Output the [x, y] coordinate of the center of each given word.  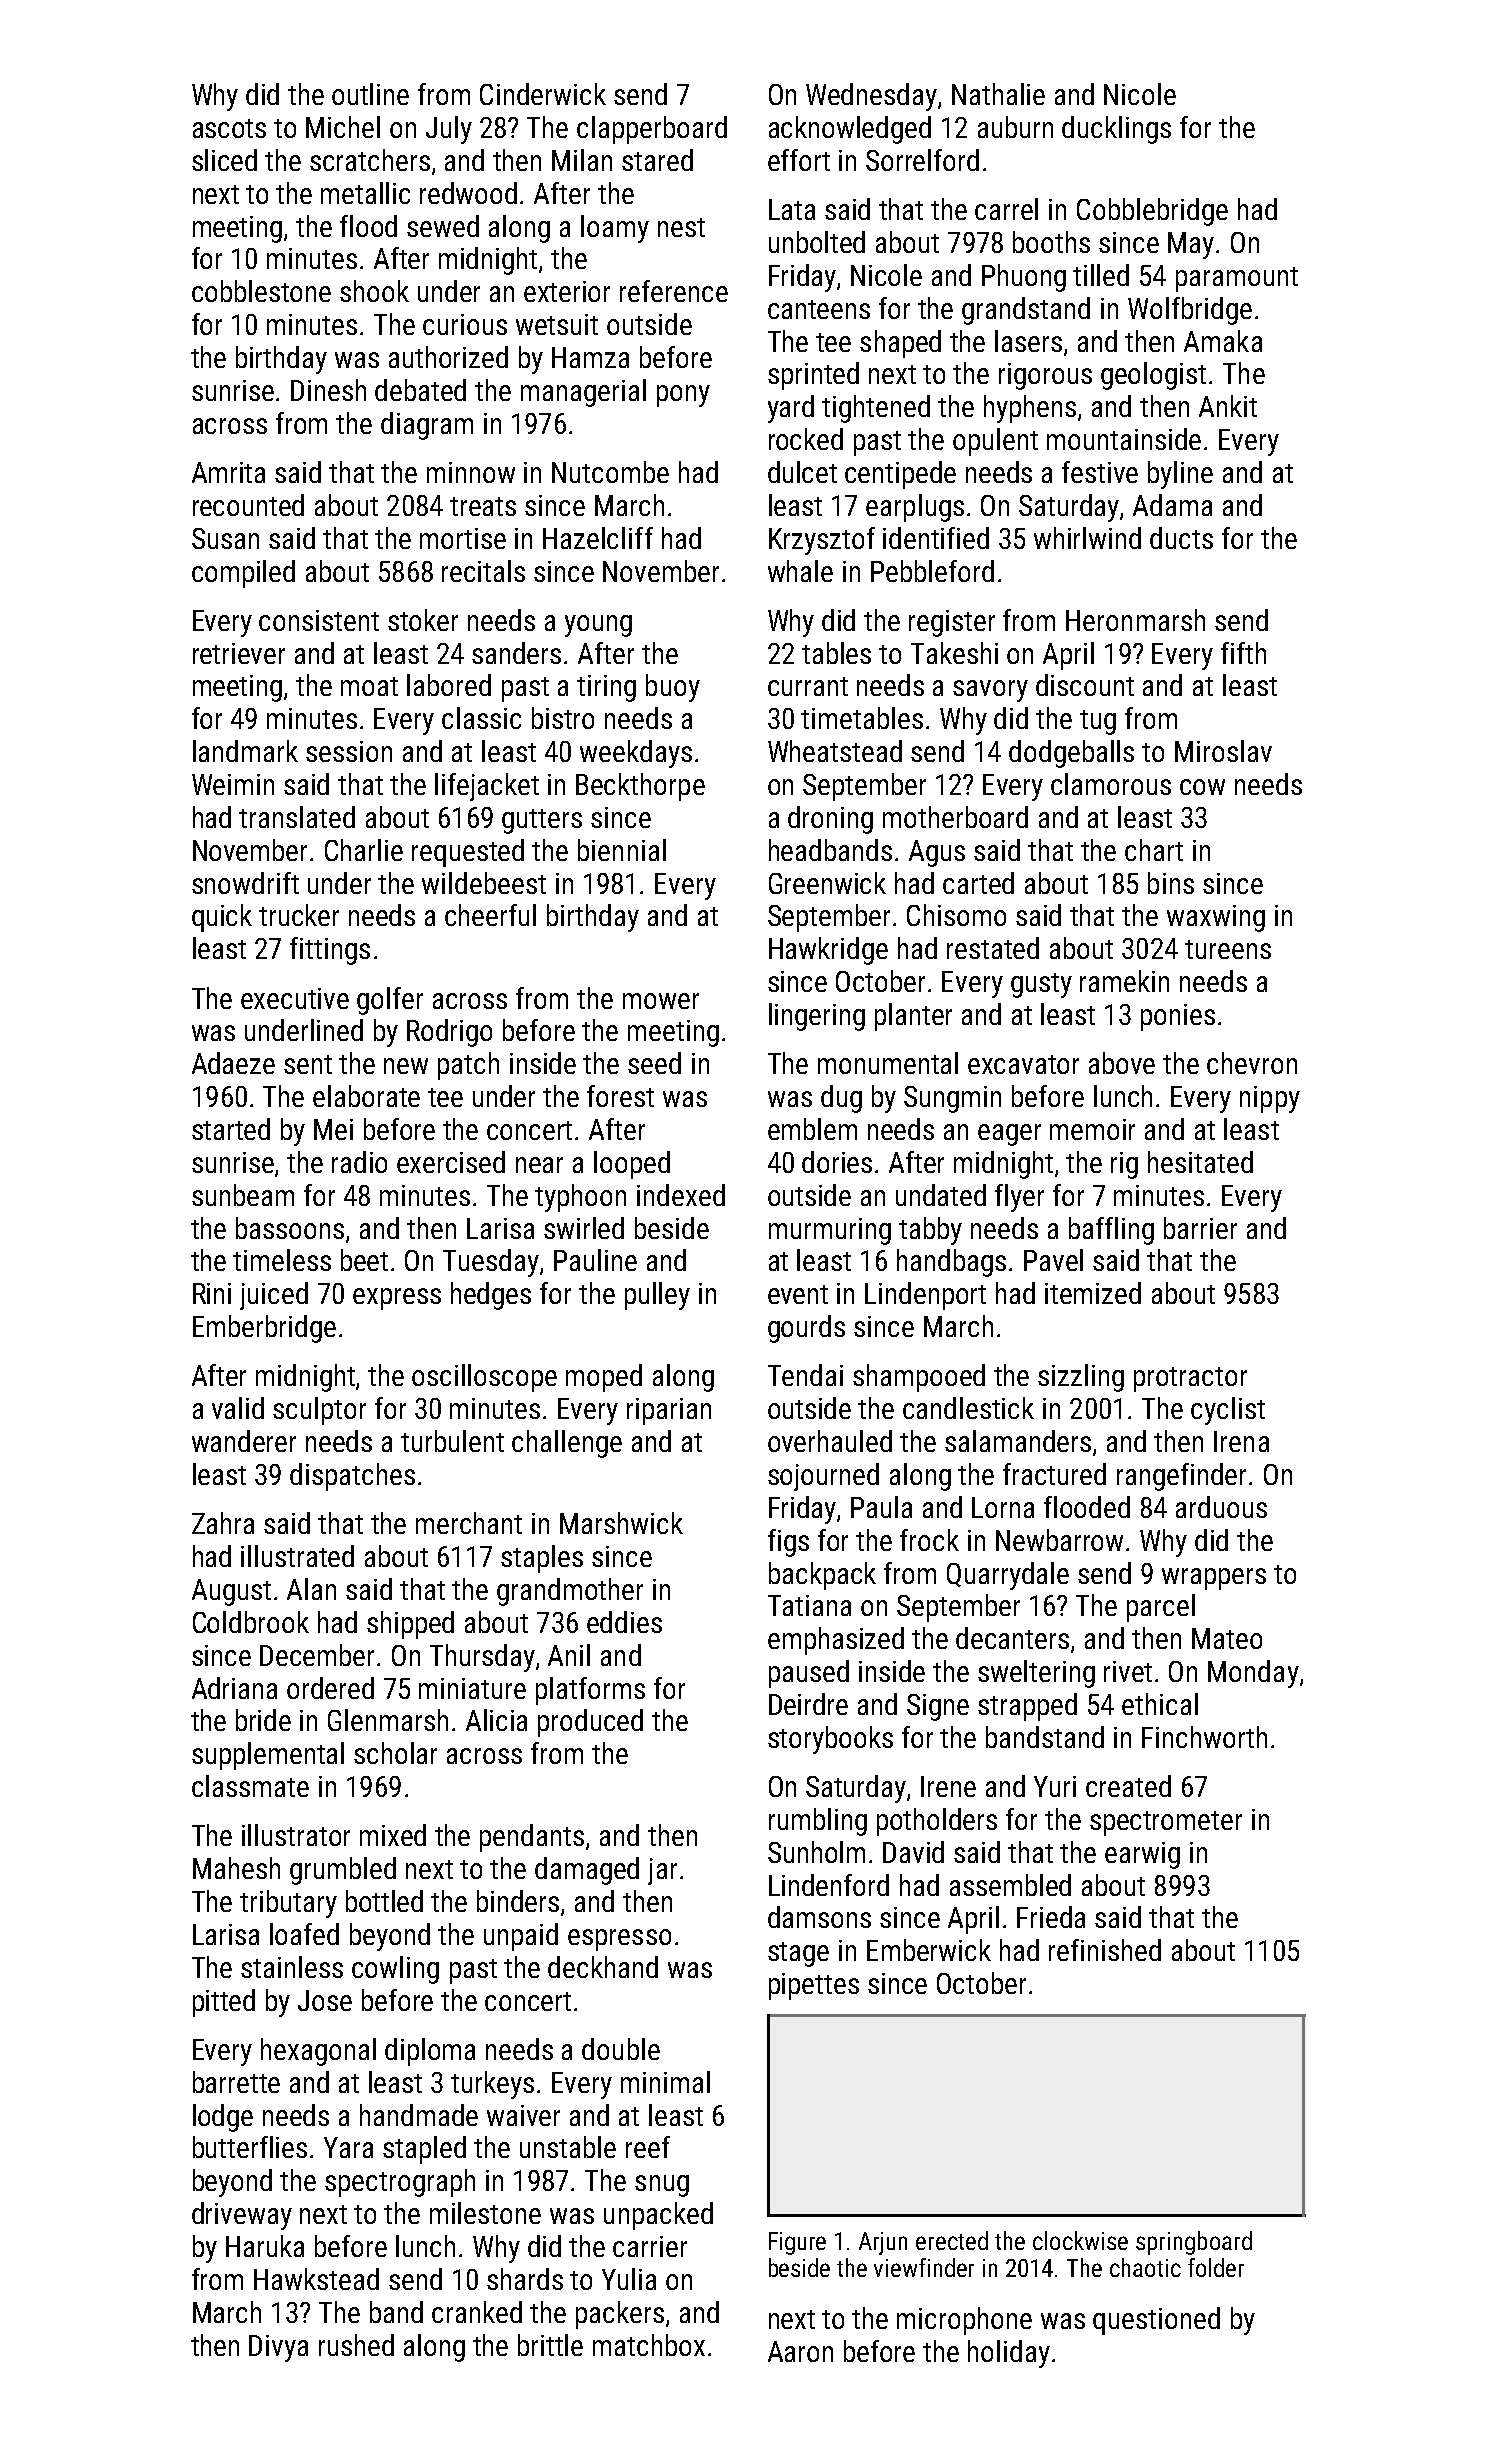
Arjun [883, 2243]
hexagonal [318, 2052]
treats [483, 506]
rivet [1128, 1671]
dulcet [802, 472]
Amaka [1223, 341]
